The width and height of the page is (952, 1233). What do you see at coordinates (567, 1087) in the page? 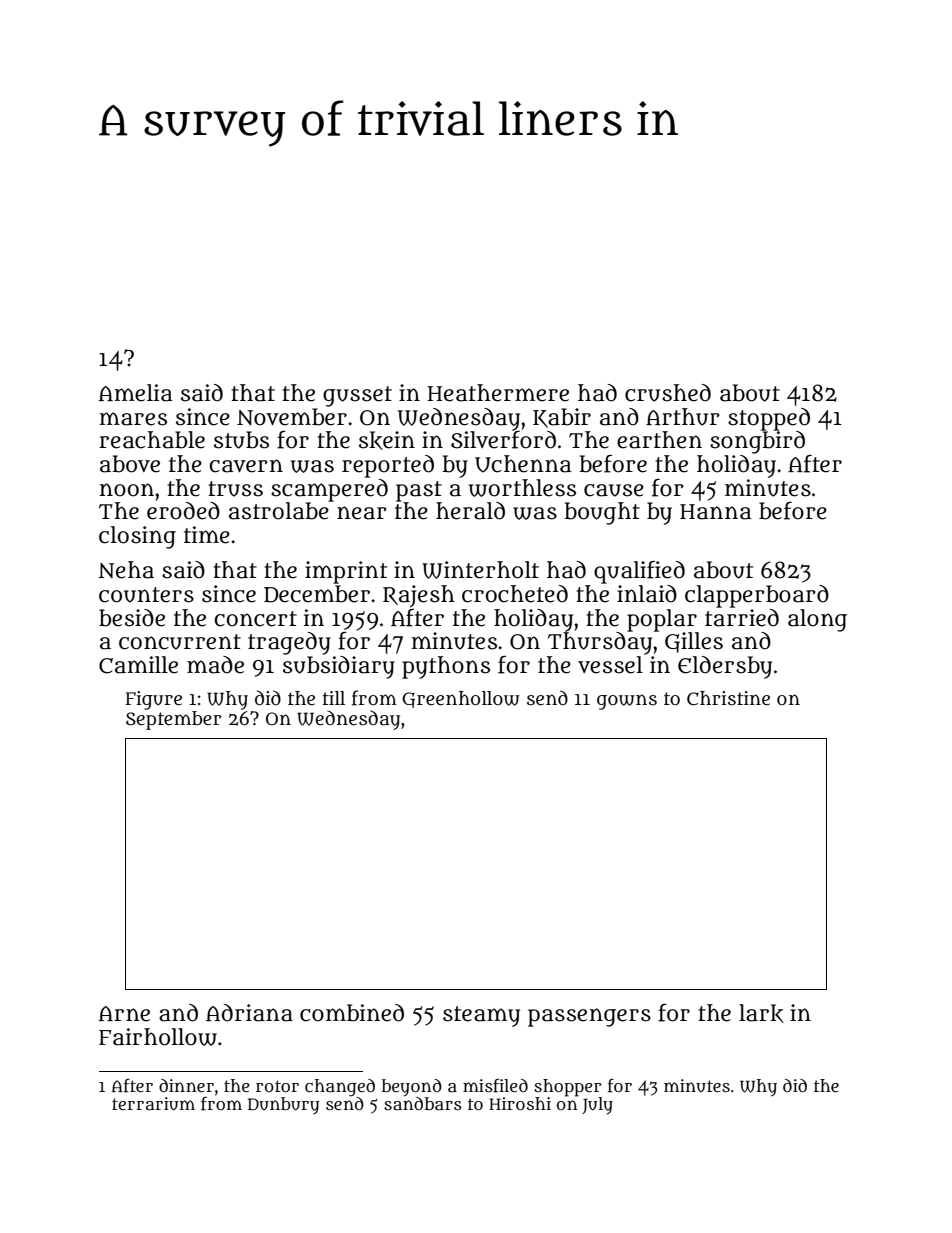
I see `shopper` at bounding box center [567, 1087].
